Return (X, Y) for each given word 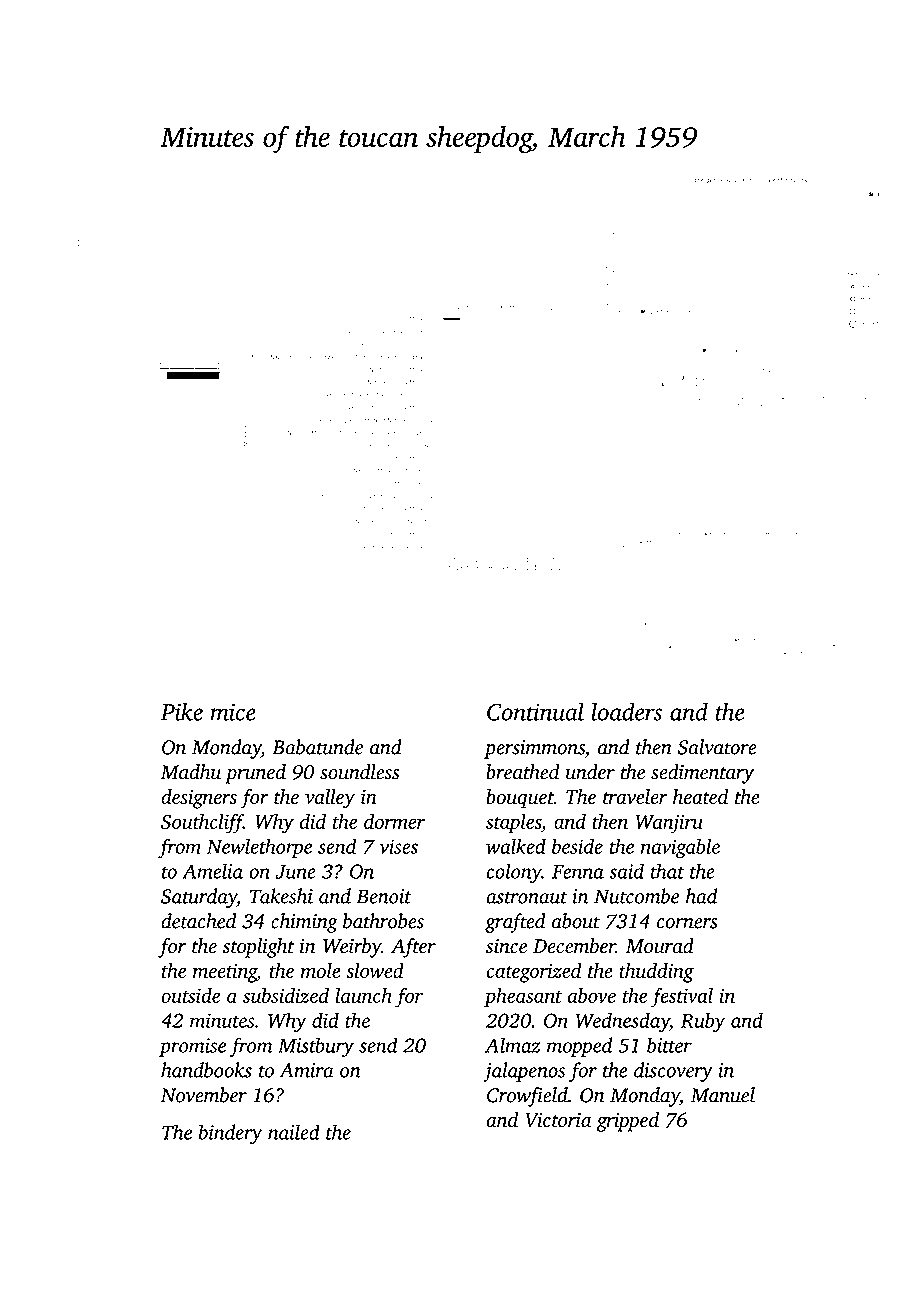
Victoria (559, 1120)
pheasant (523, 997)
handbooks (206, 1070)
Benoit (384, 896)
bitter (669, 1045)
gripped (627, 1122)
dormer (394, 821)
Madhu (191, 772)
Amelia (212, 871)
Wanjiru (669, 824)
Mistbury (316, 1047)
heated (700, 797)
